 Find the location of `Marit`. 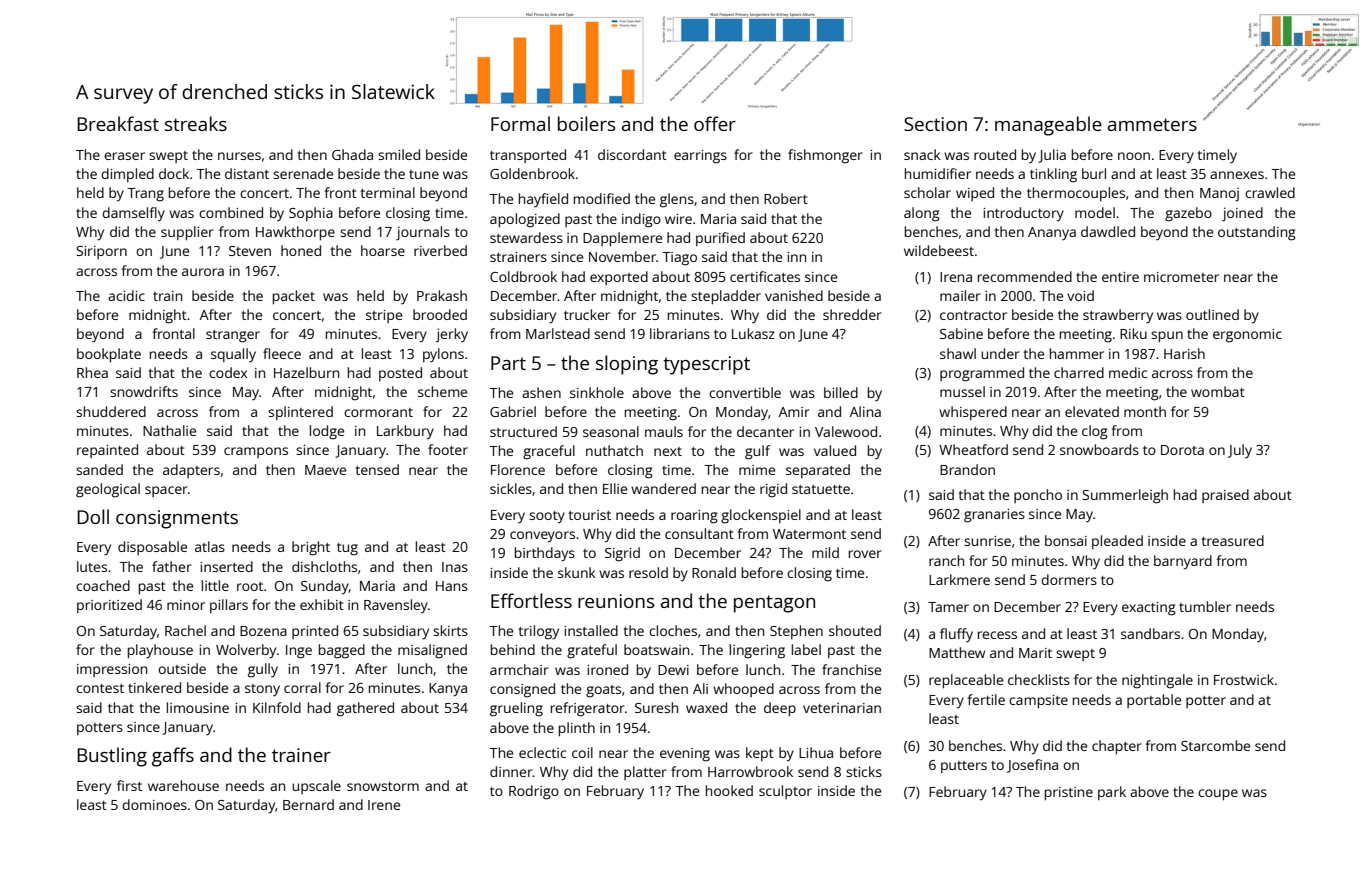

Marit is located at coordinates (1035, 653).
